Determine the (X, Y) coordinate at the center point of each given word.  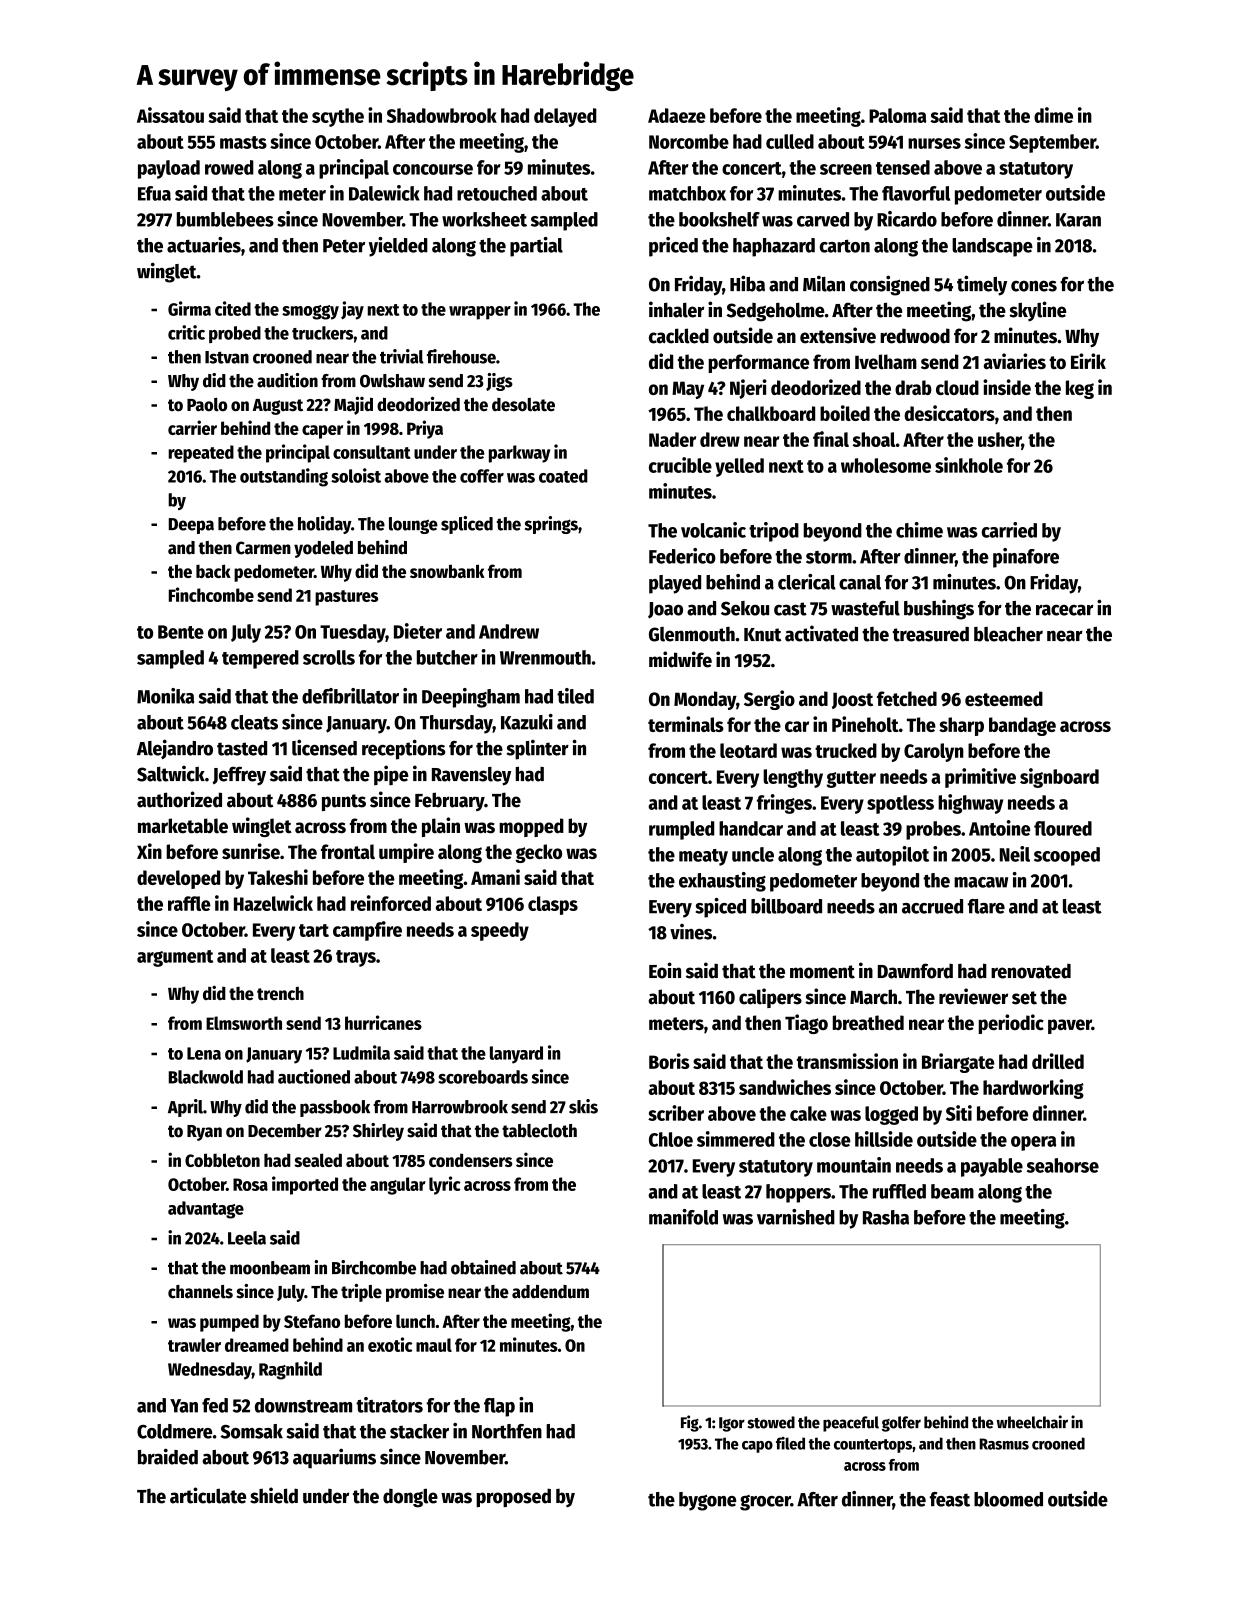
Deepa (191, 526)
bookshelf (719, 219)
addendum (550, 1292)
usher (1000, 441)
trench (280, 993)
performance (758, 363)
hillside (884, 1139)
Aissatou (170, 115)
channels (200, 1292)
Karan (1078, 220)
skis (583, 1106)
